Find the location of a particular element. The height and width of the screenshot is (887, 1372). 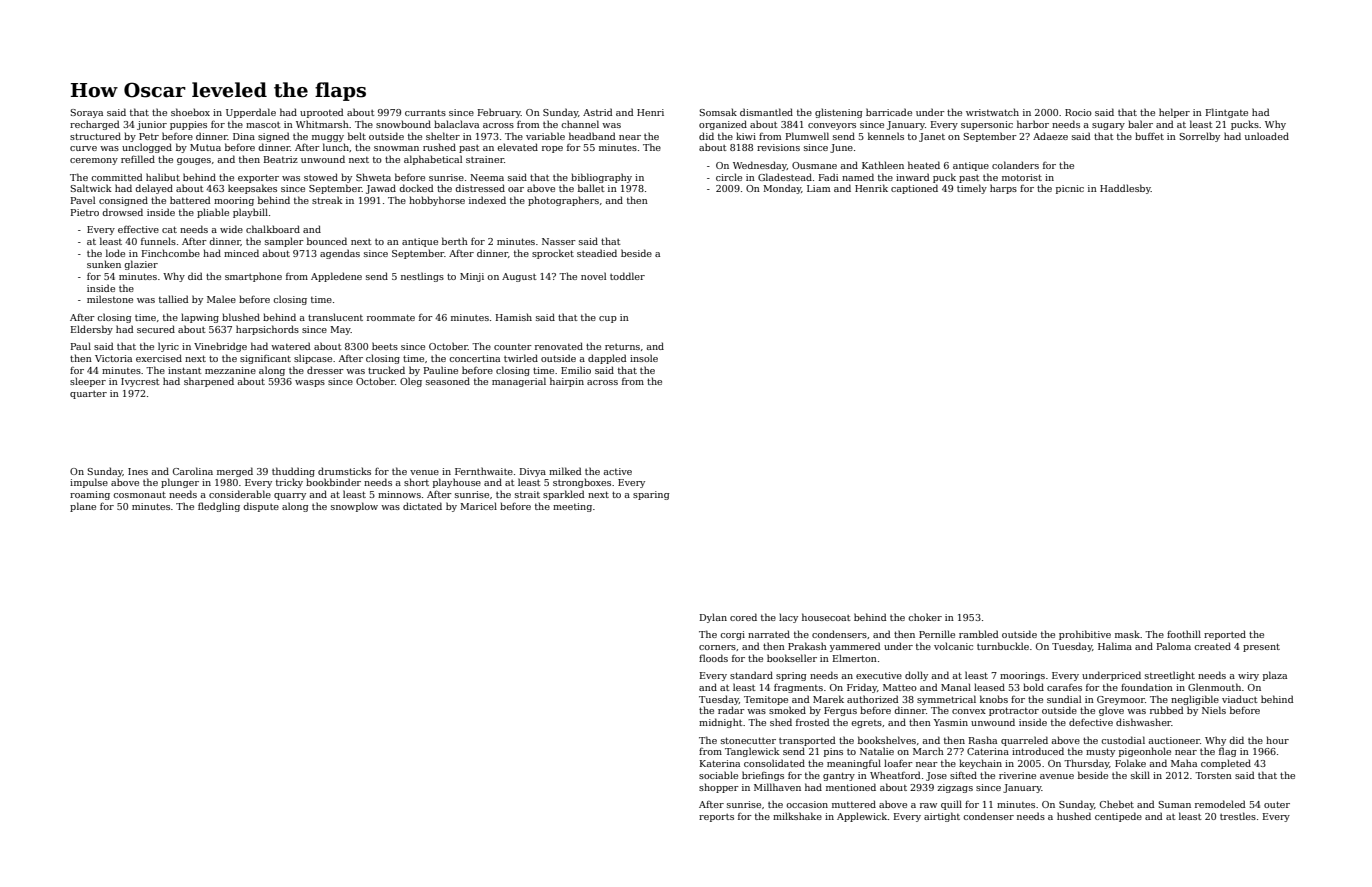

active is located at coordinates (617, 471).
